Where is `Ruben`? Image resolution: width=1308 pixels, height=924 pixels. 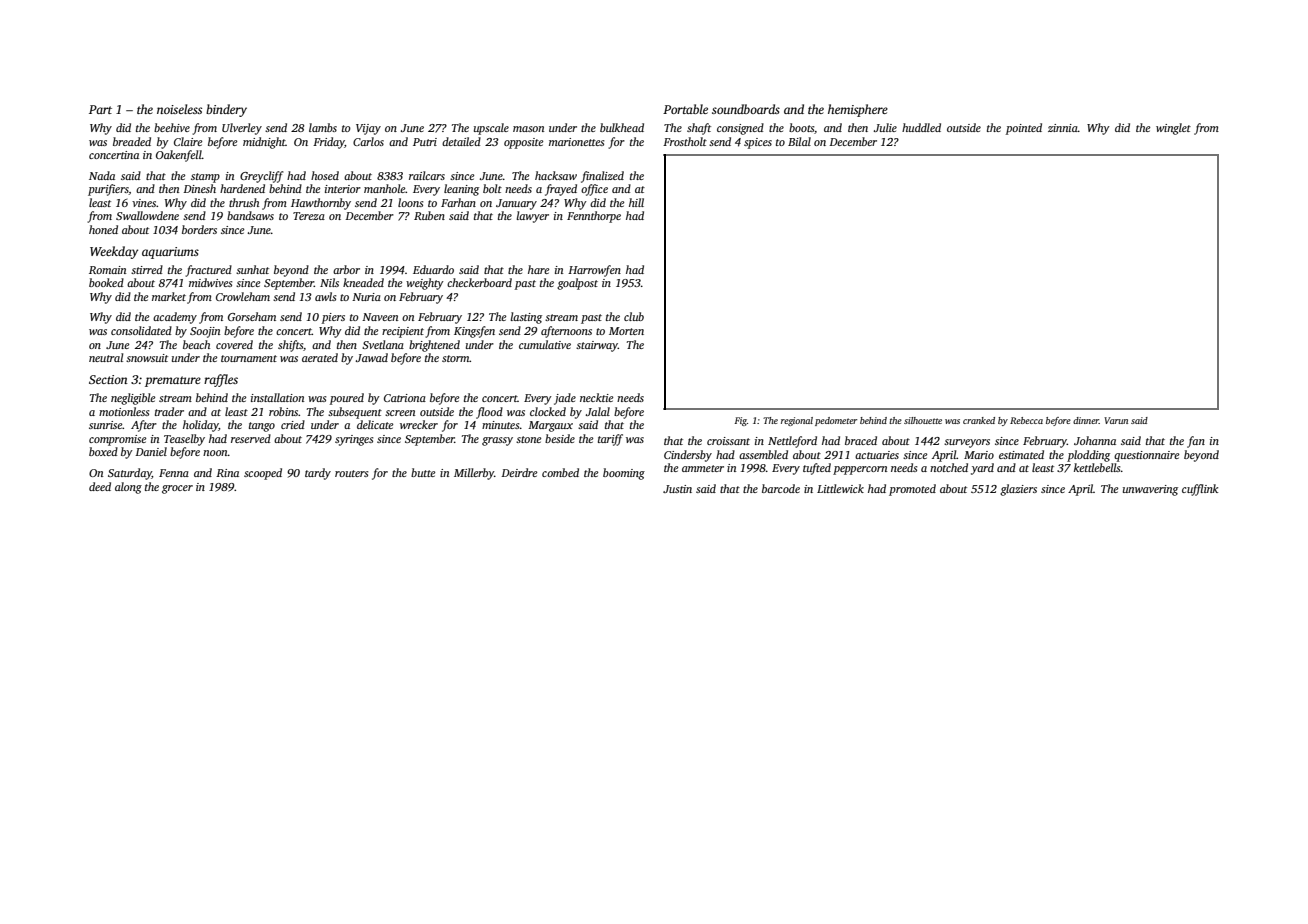
Ruben is located at coordinates (429, 215).
